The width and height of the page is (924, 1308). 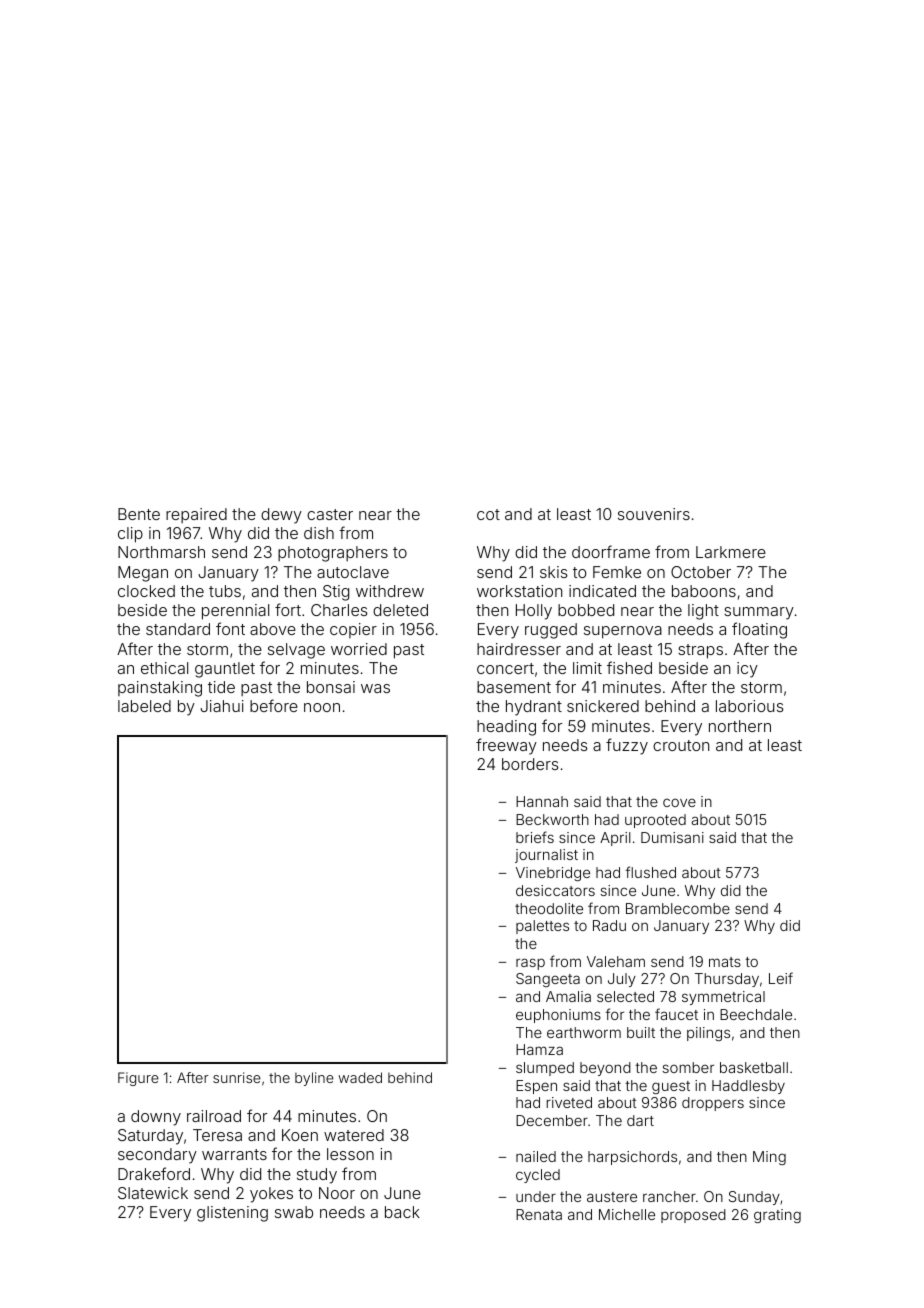 What do you see at coordinates (138, 1079) in the page?
I see `Figure` at bounding box center [138, 1079].
